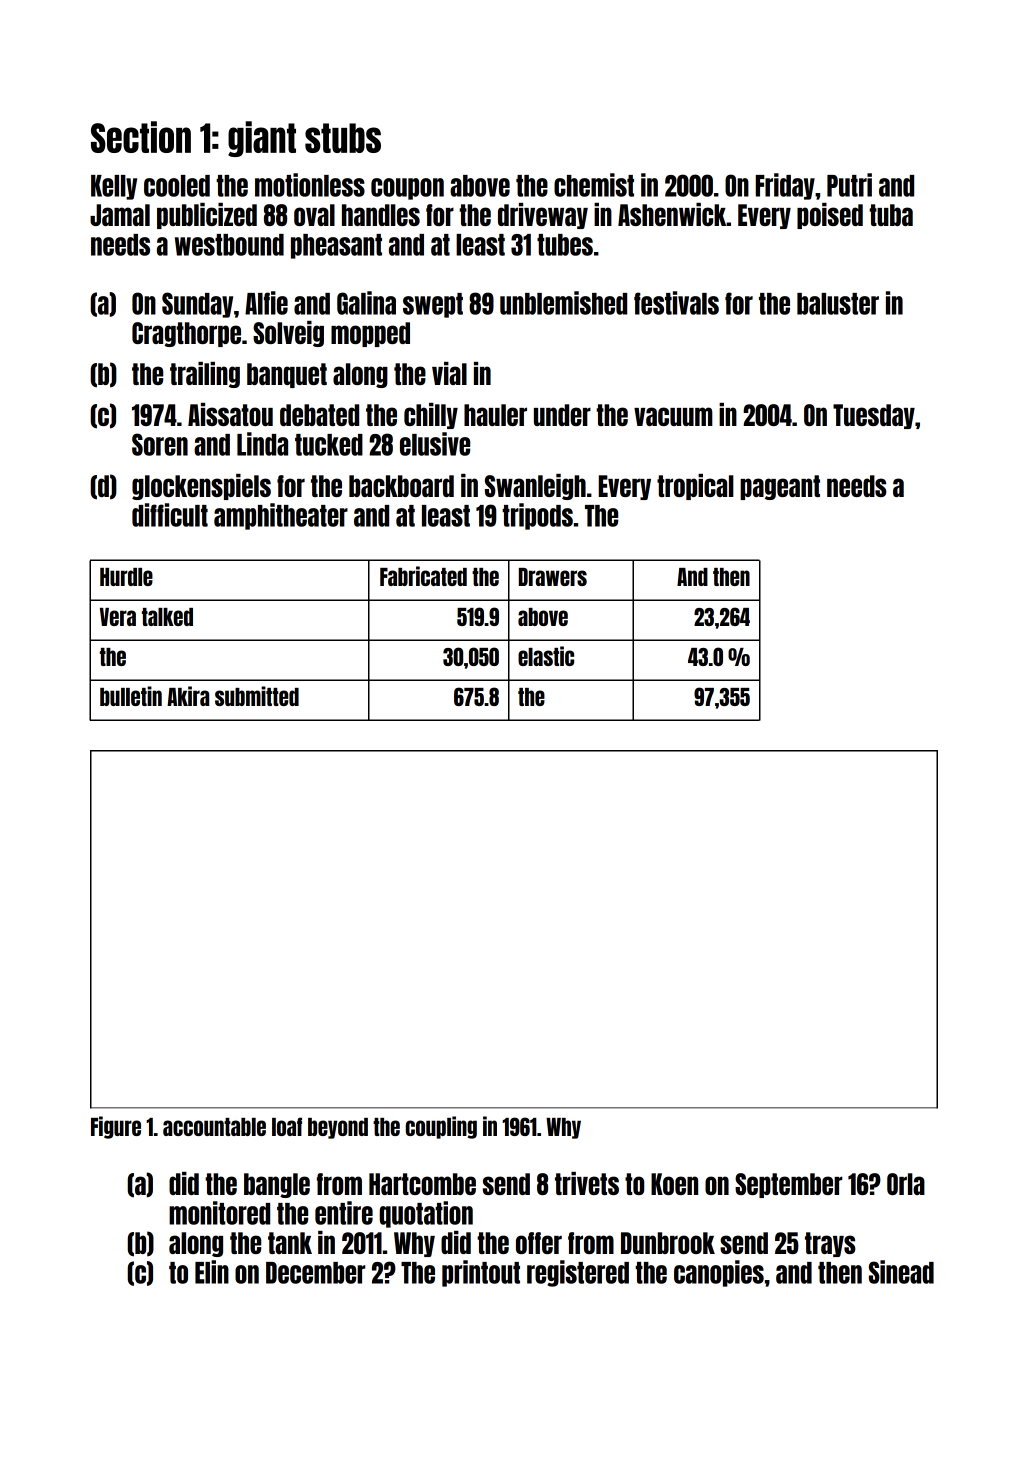 This screenshot has width=1028, height=1461. I want to click on Swanleigh, so click(535, 487).
